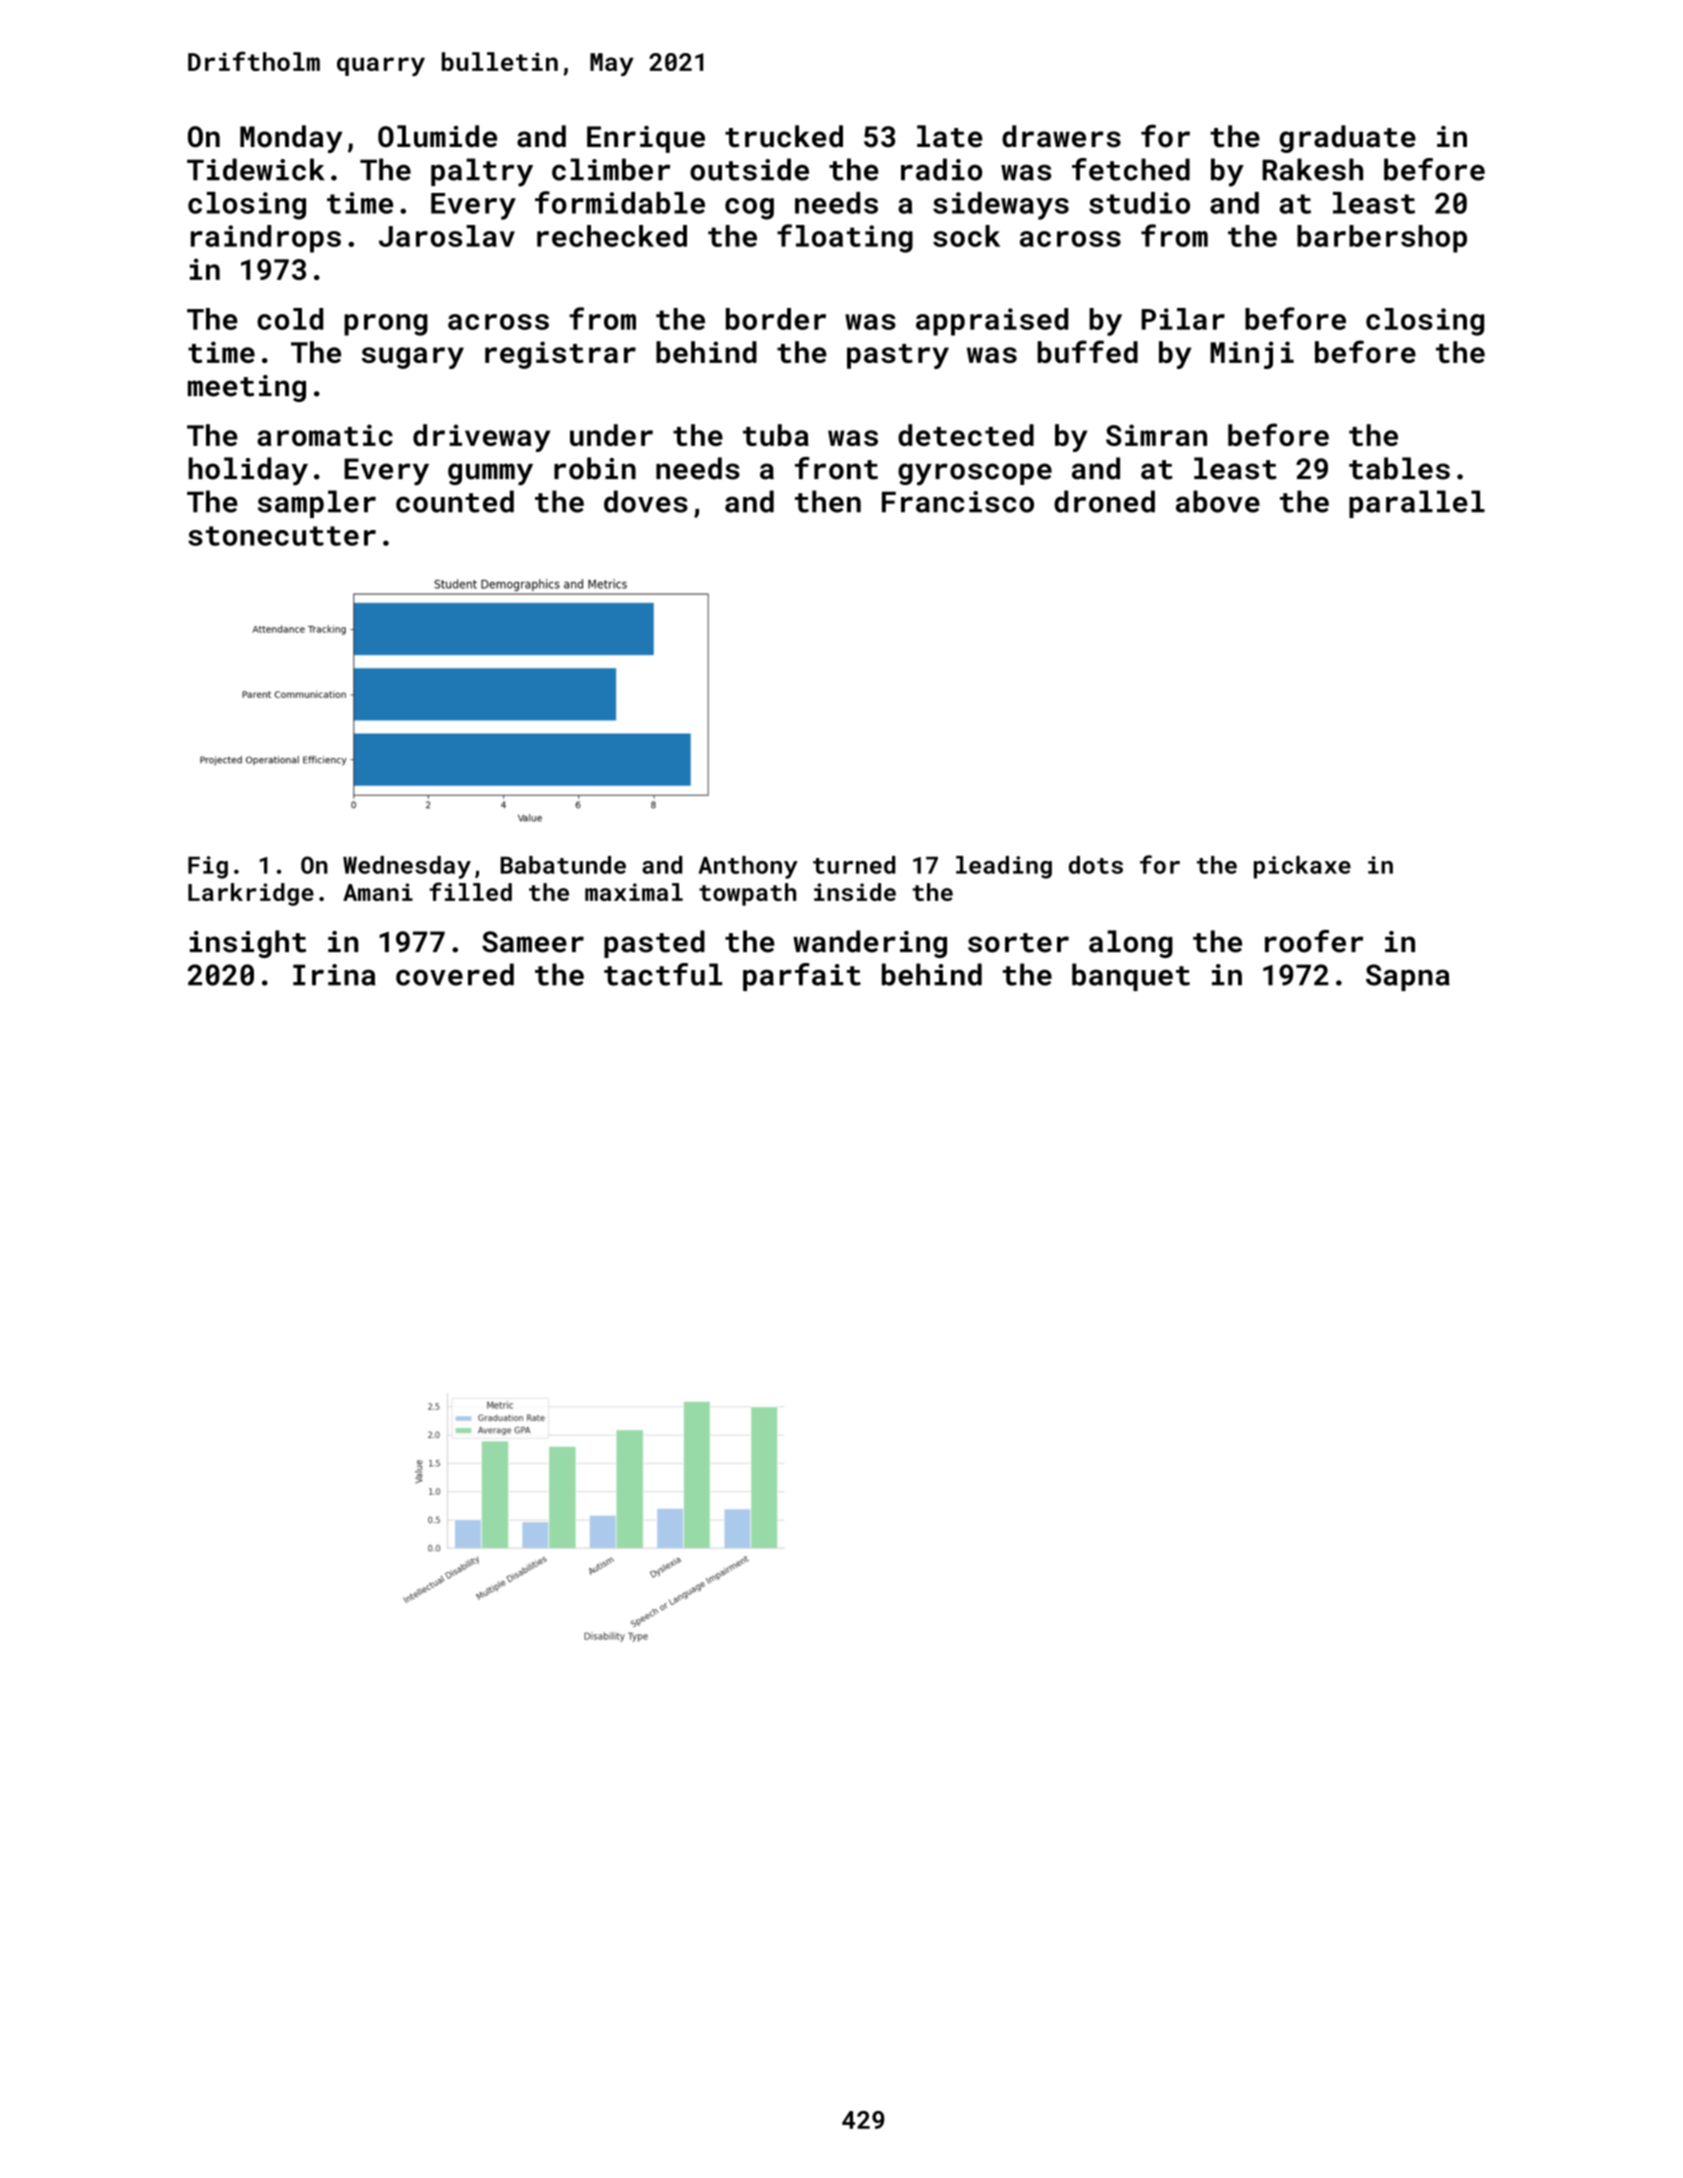 This document has width=1683, height=2178. What do you see at coordinates (784, 136) in the document?
I see `trucked` at bounding box center [784, 136].
